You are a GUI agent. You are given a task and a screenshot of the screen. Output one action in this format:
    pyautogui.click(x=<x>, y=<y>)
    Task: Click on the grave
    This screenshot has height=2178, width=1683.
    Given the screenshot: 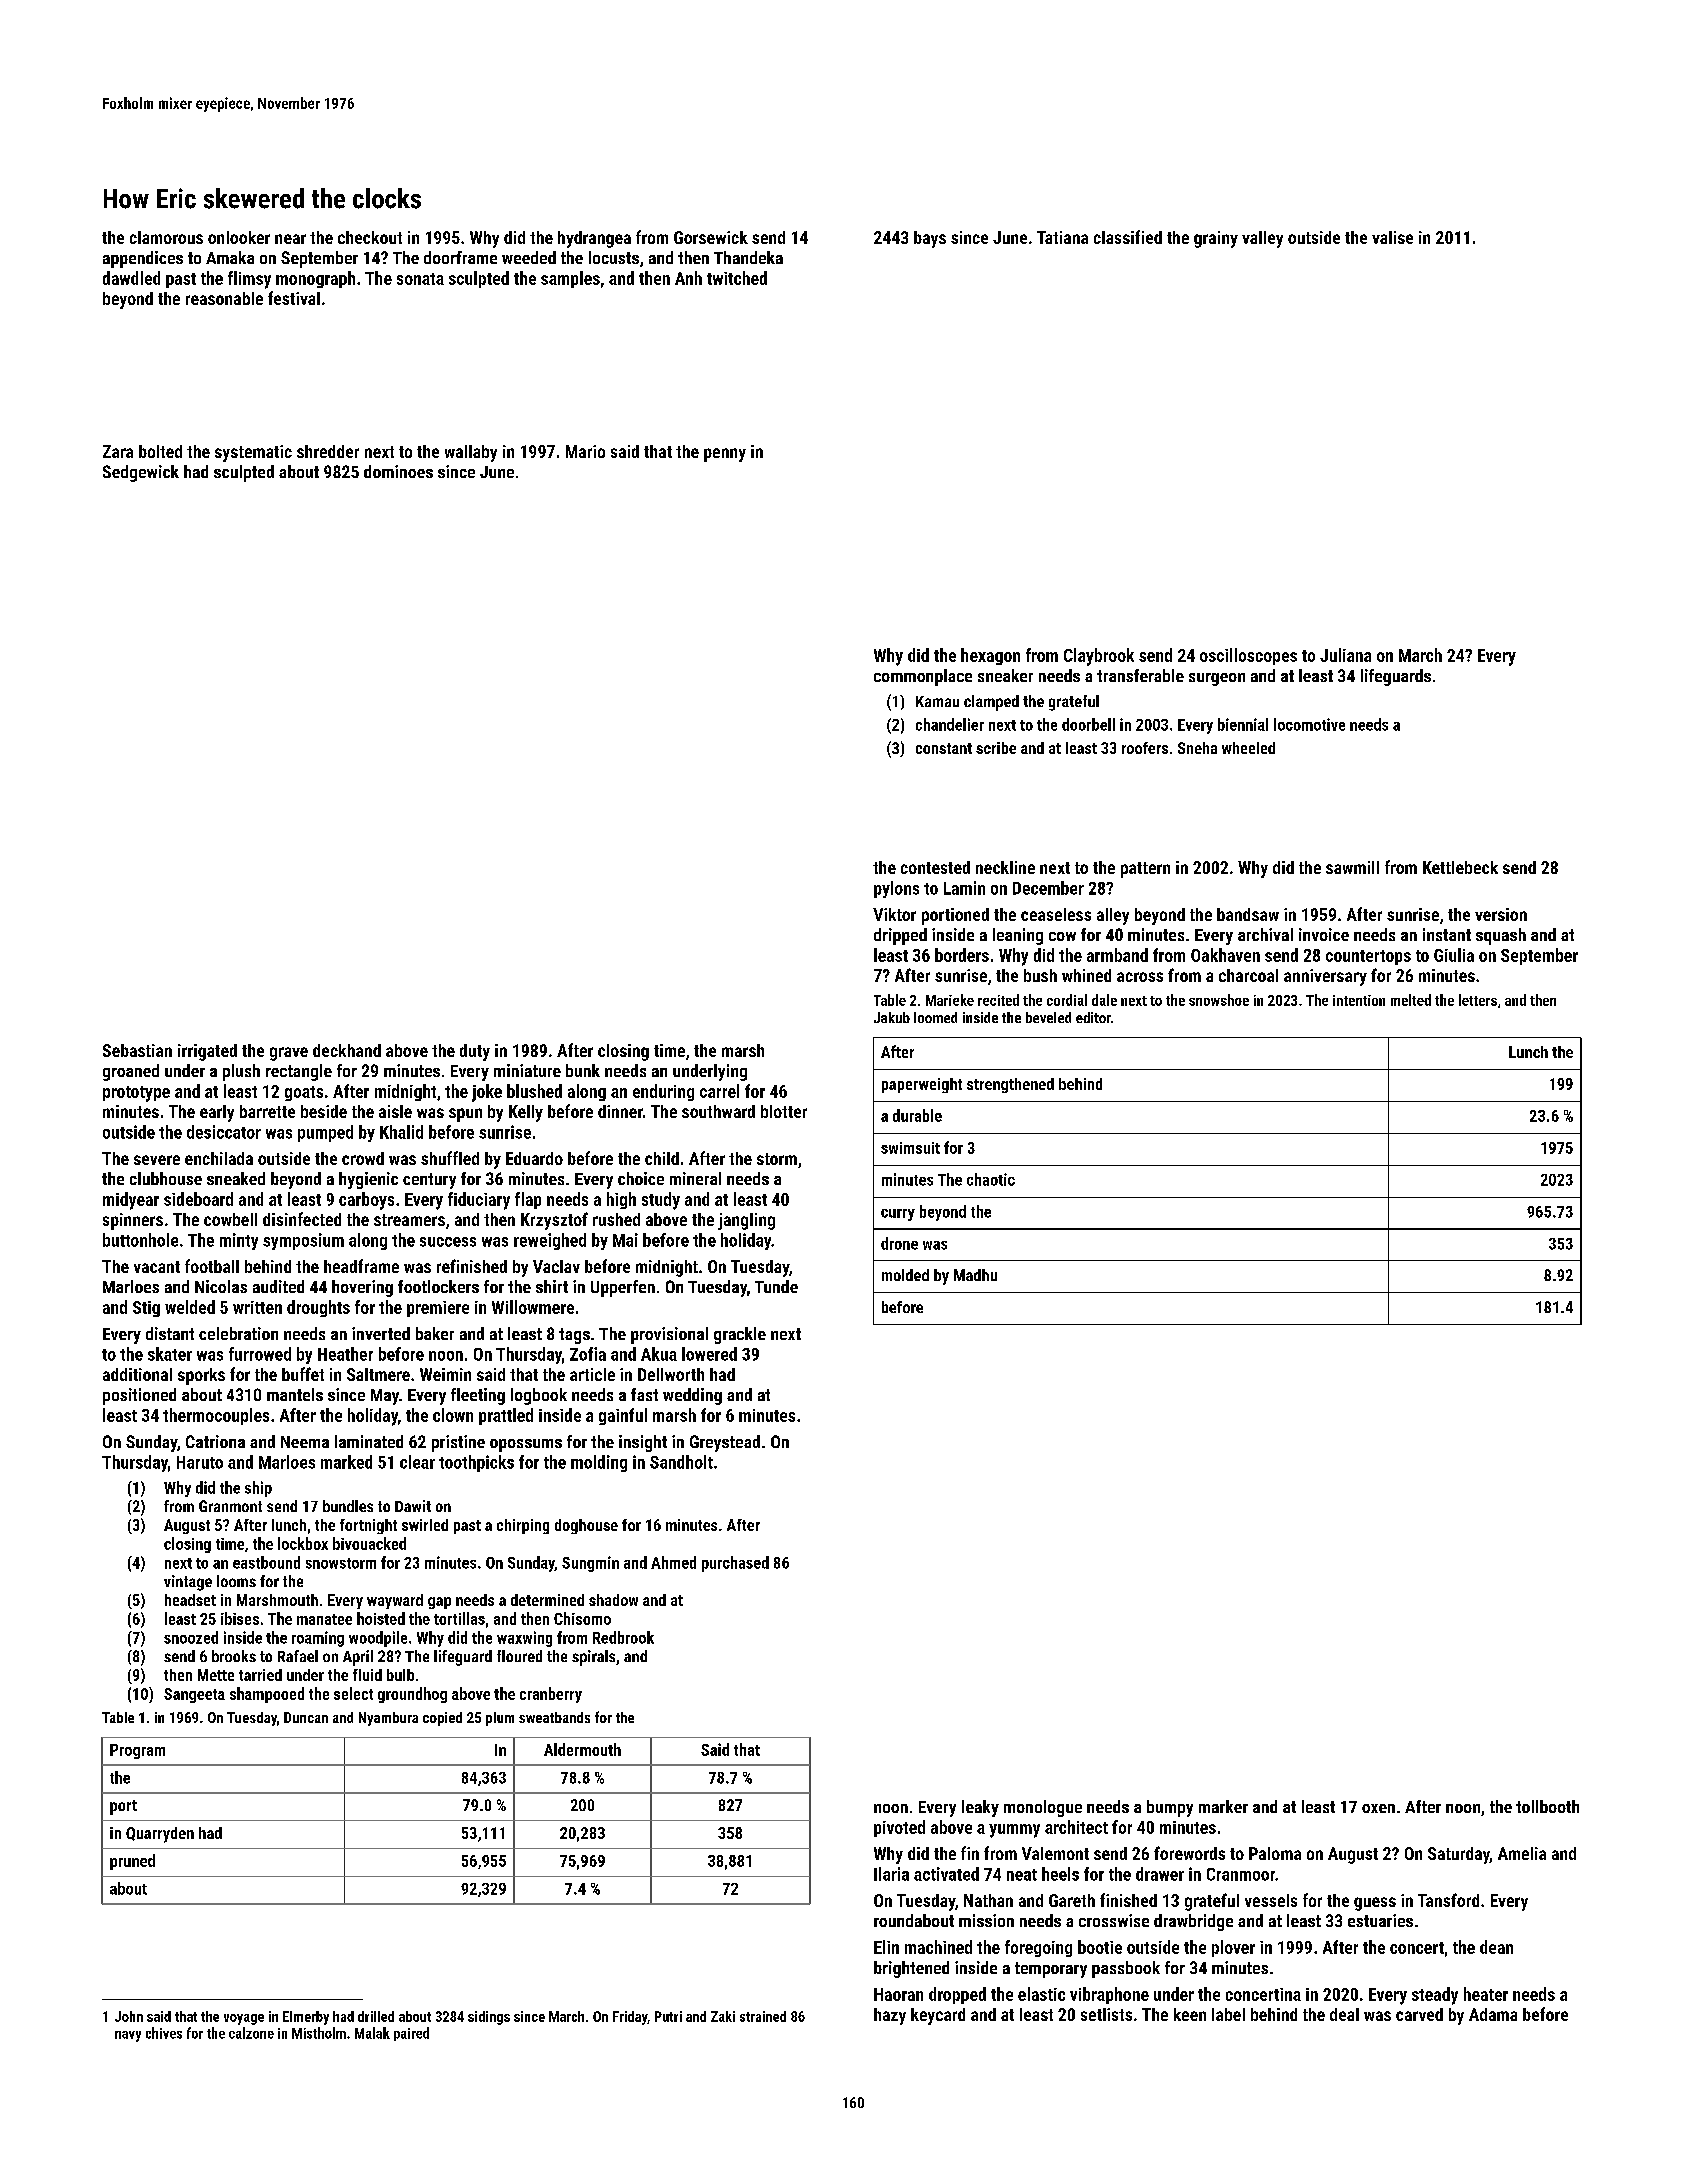 What is the action you would take?
    pyautogui.click(x=289, y=1054)
